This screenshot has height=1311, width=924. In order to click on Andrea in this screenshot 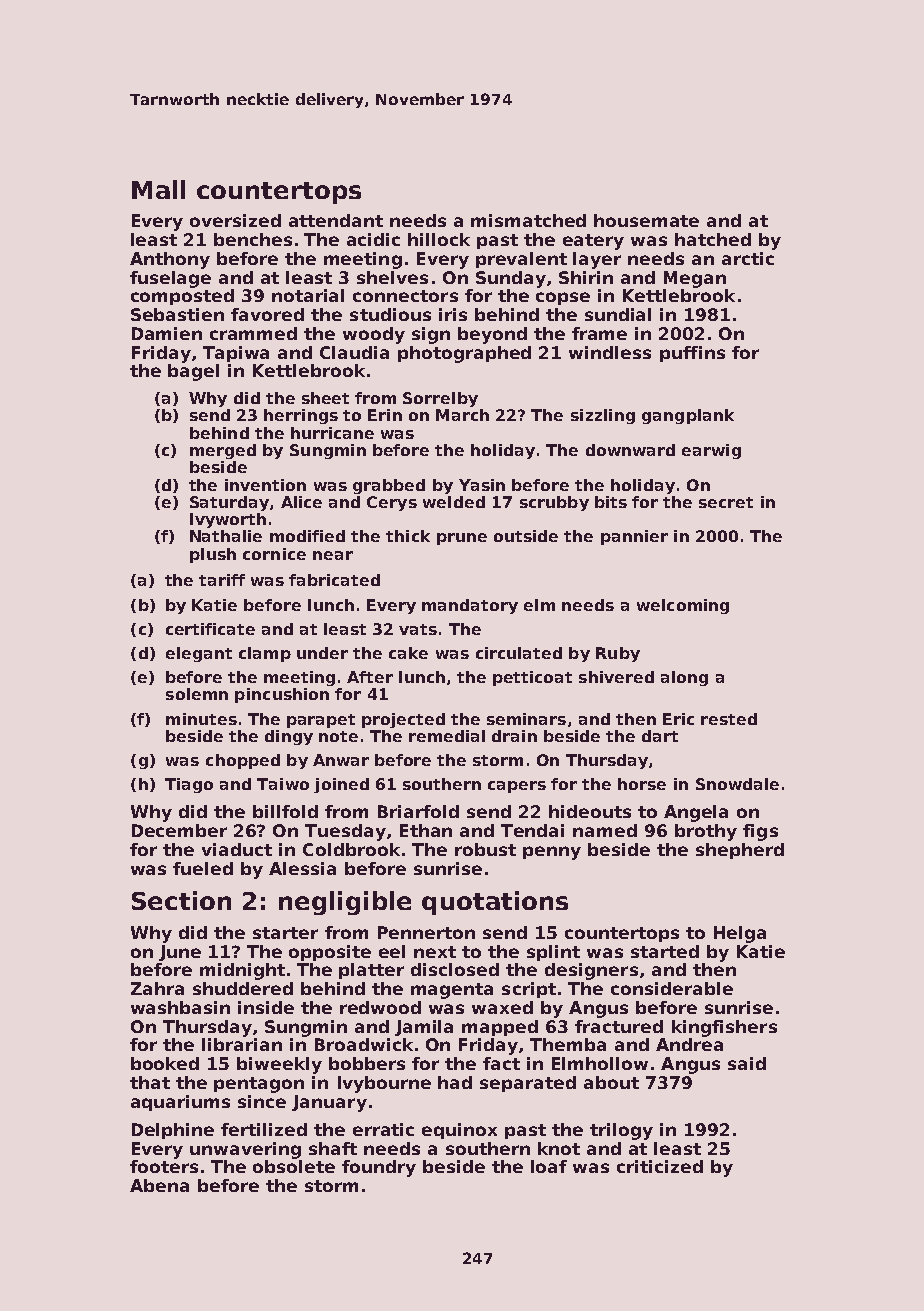, I will do `click(689, 1044)`.
